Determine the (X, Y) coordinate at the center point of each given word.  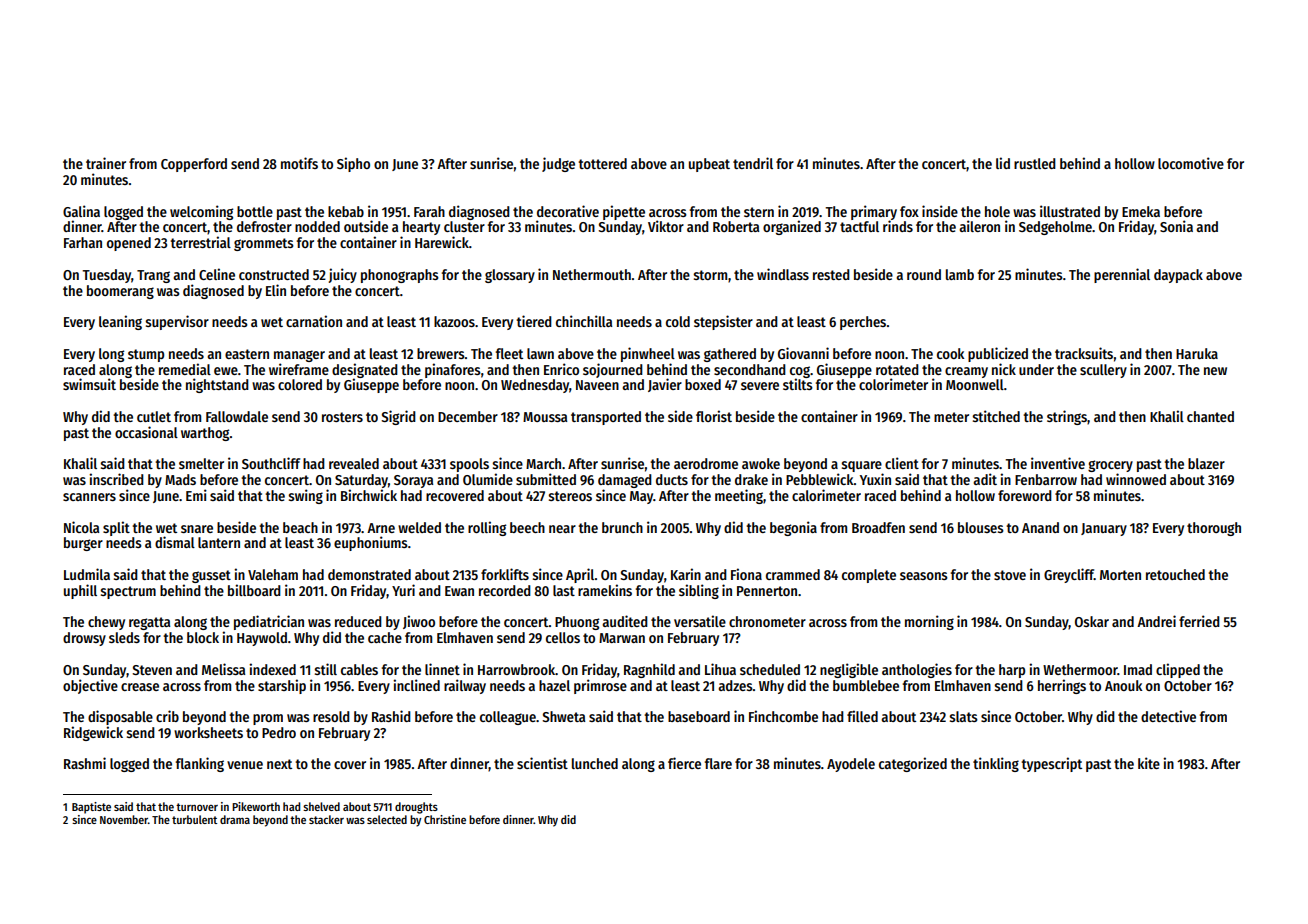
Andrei (1156, 621)
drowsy (84, 639)
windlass (783, 274)
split (116, 528)
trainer (106, 163)
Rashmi (85, 763)
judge (558, 164)
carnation (314, 321)
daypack (1178, 276)
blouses (981, 527)
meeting (739, 496)
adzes (735, 685)
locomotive (1191, 163)
